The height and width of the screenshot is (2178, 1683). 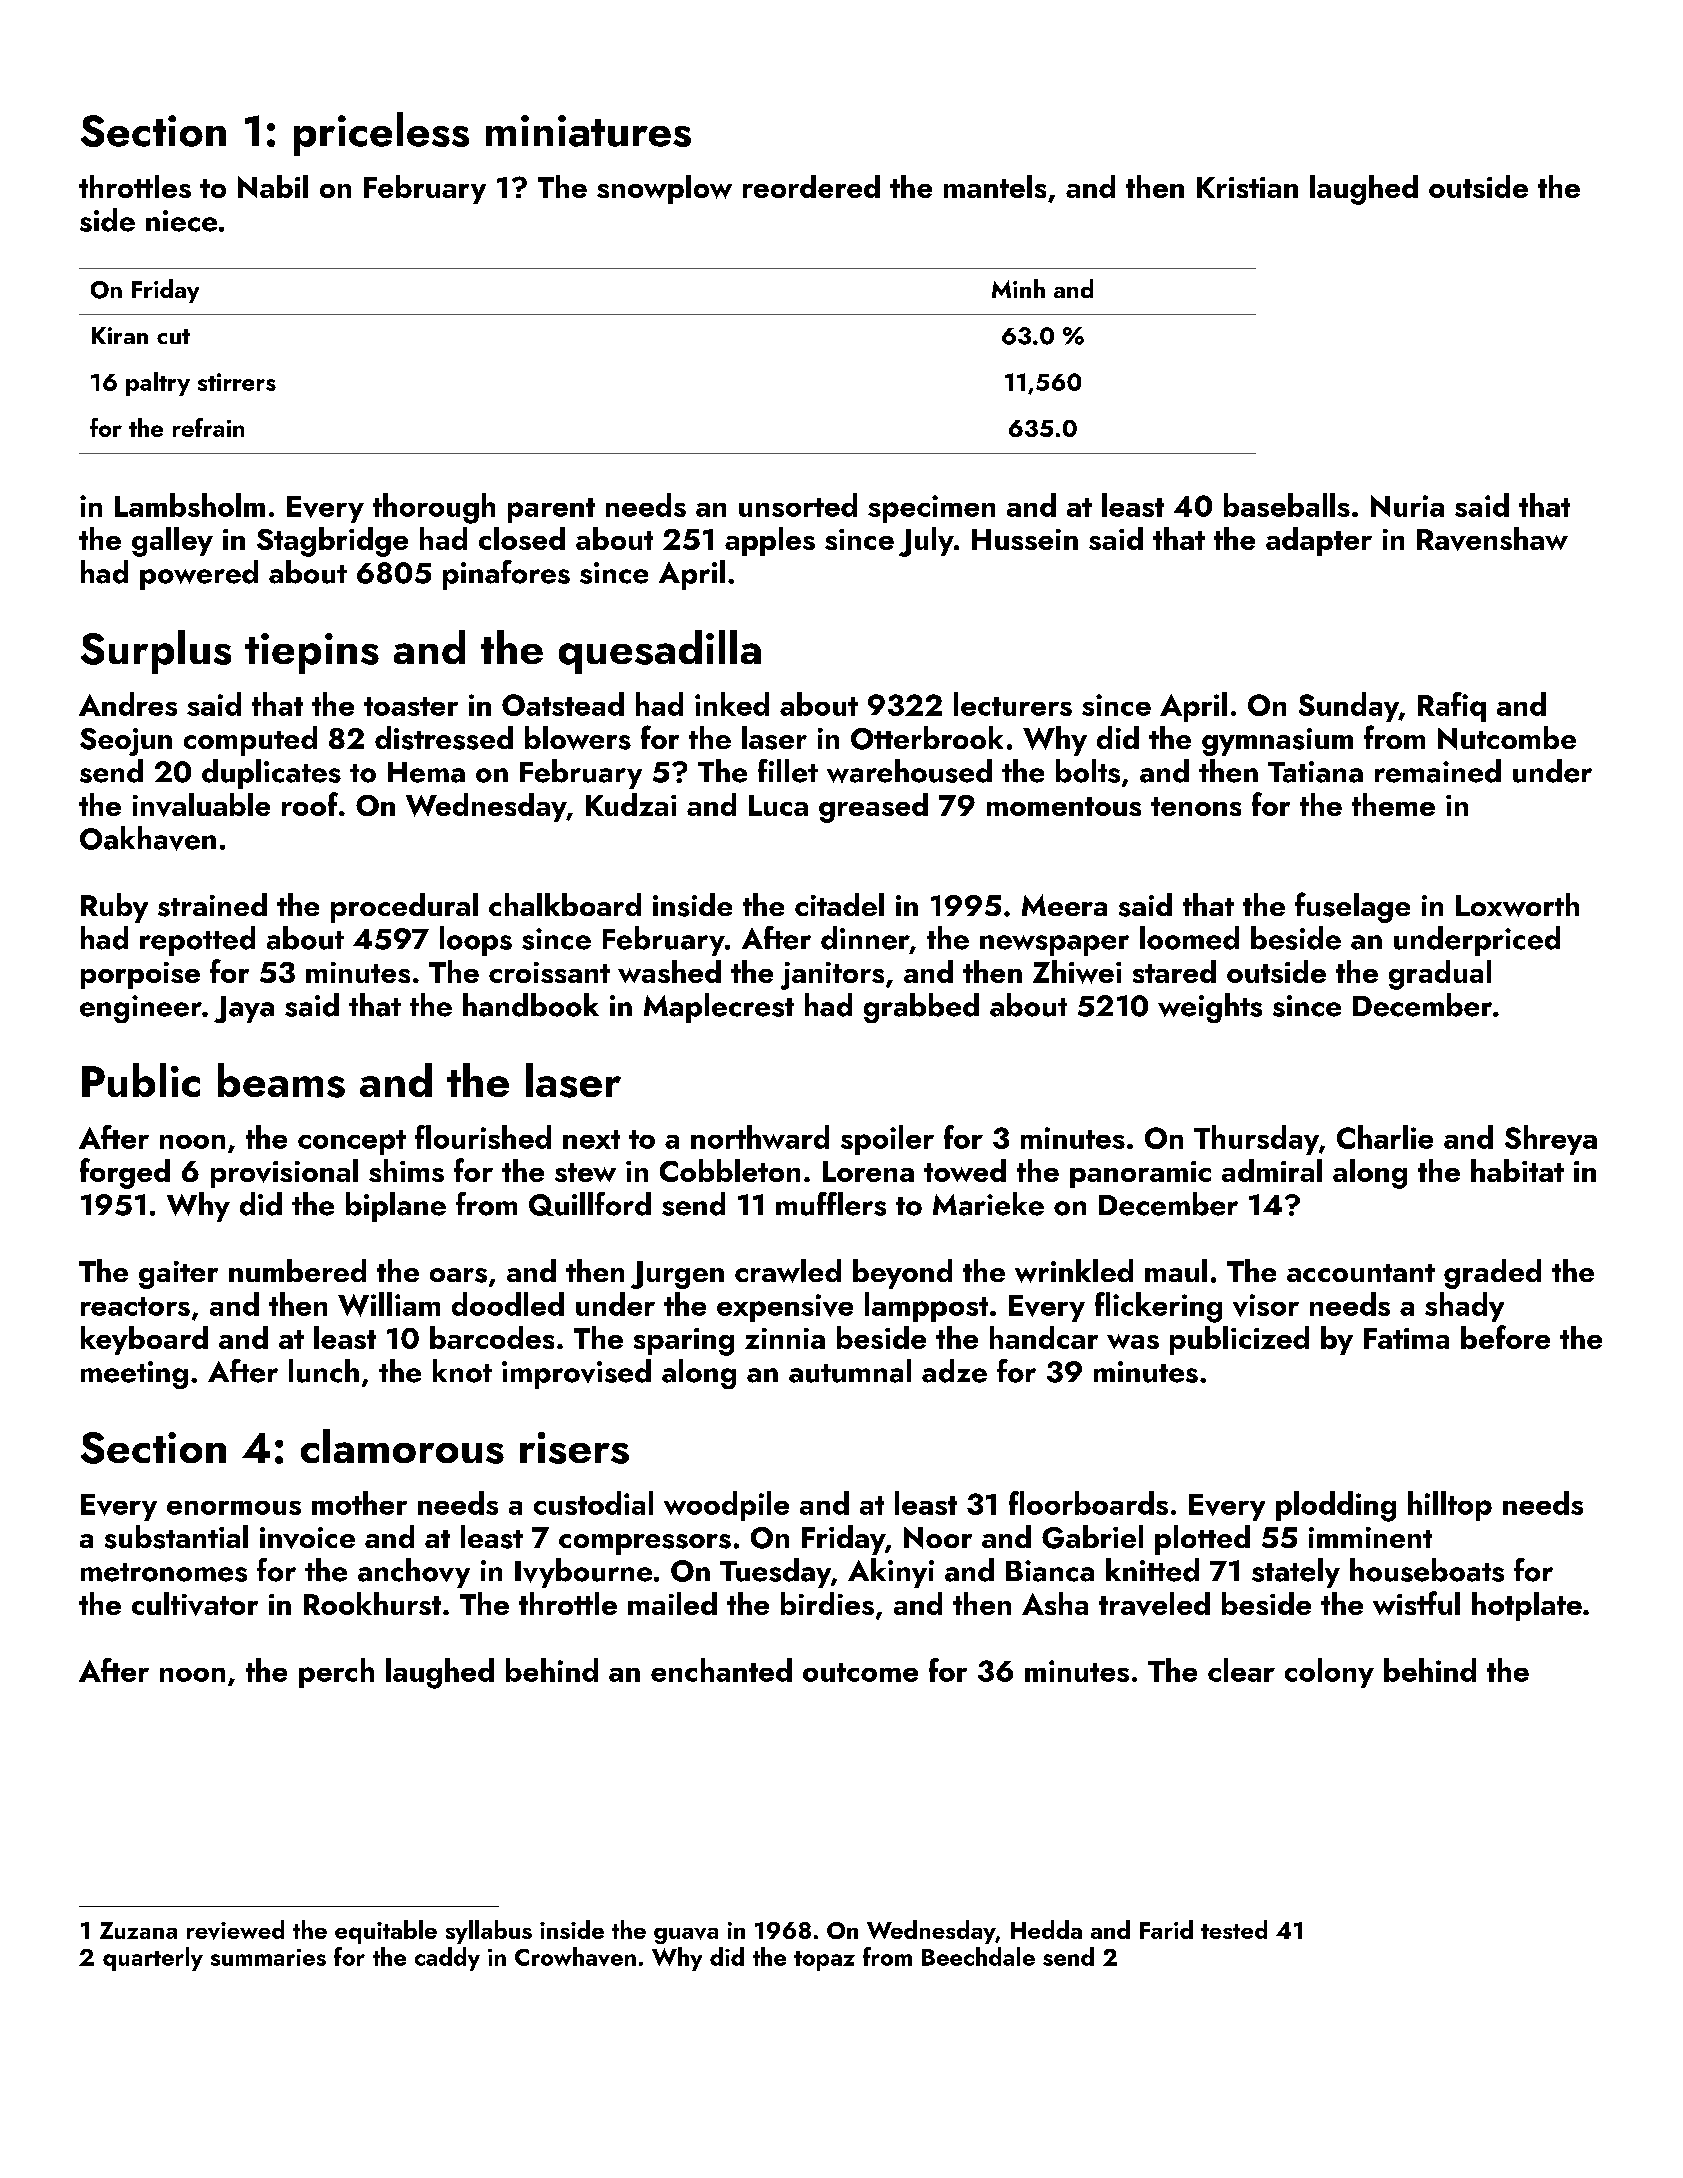 What do you see at coordinates (1450, 1506) in the screenshot?
I see `hilltop` at bounding box center [1450, 1506].
